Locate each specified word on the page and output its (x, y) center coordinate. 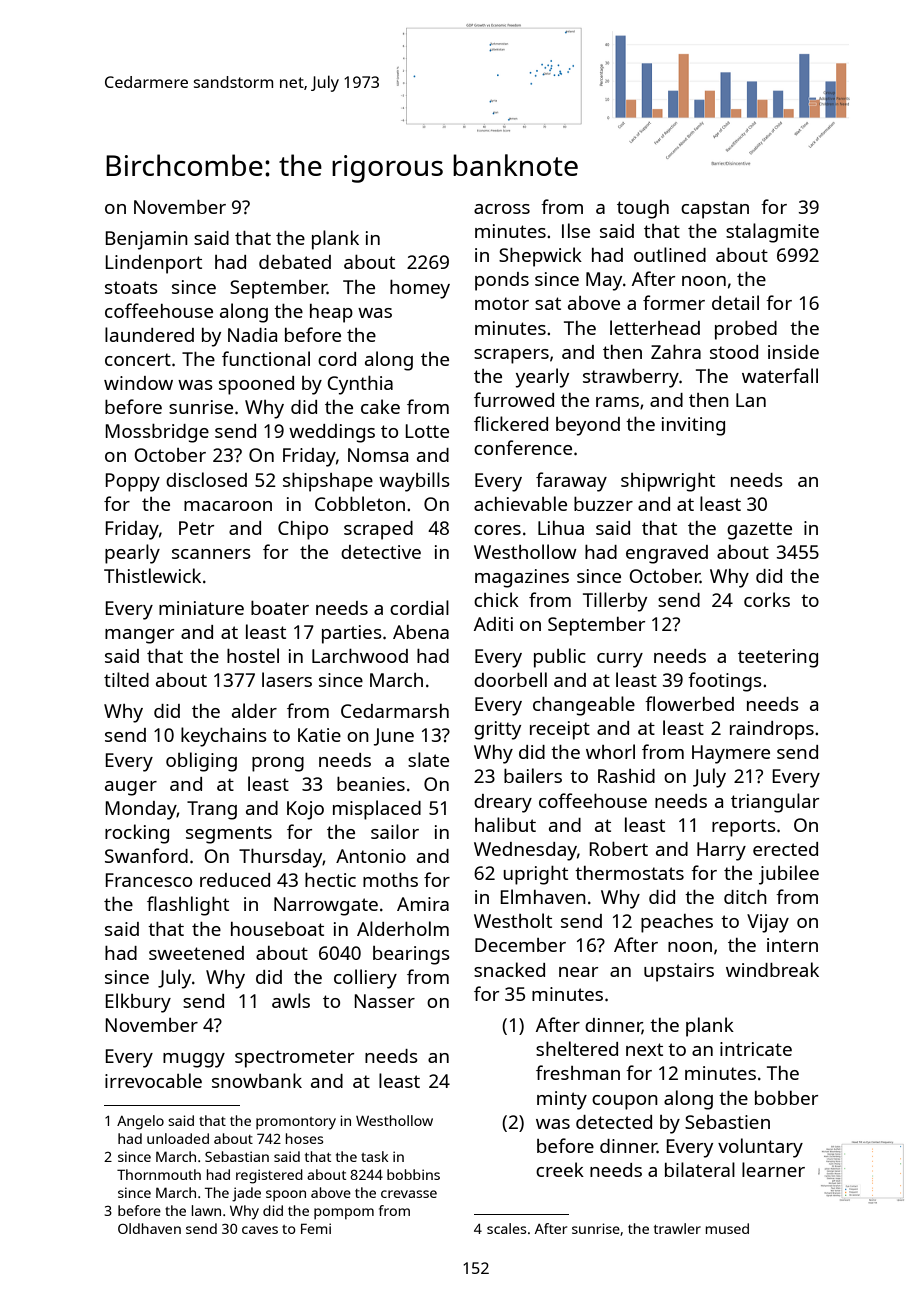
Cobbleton (360, 503)
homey (420, 289)
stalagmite (772, 233)
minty (562, 1100)
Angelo (140, 1122)
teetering (778, 658)
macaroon (228, 506)
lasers (287, 679)
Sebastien (727, 1122)
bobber (786, 1098)
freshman (578, 1072)
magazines (522, 578)
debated (295, 262)
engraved (667, 554)
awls (291, 1000)
